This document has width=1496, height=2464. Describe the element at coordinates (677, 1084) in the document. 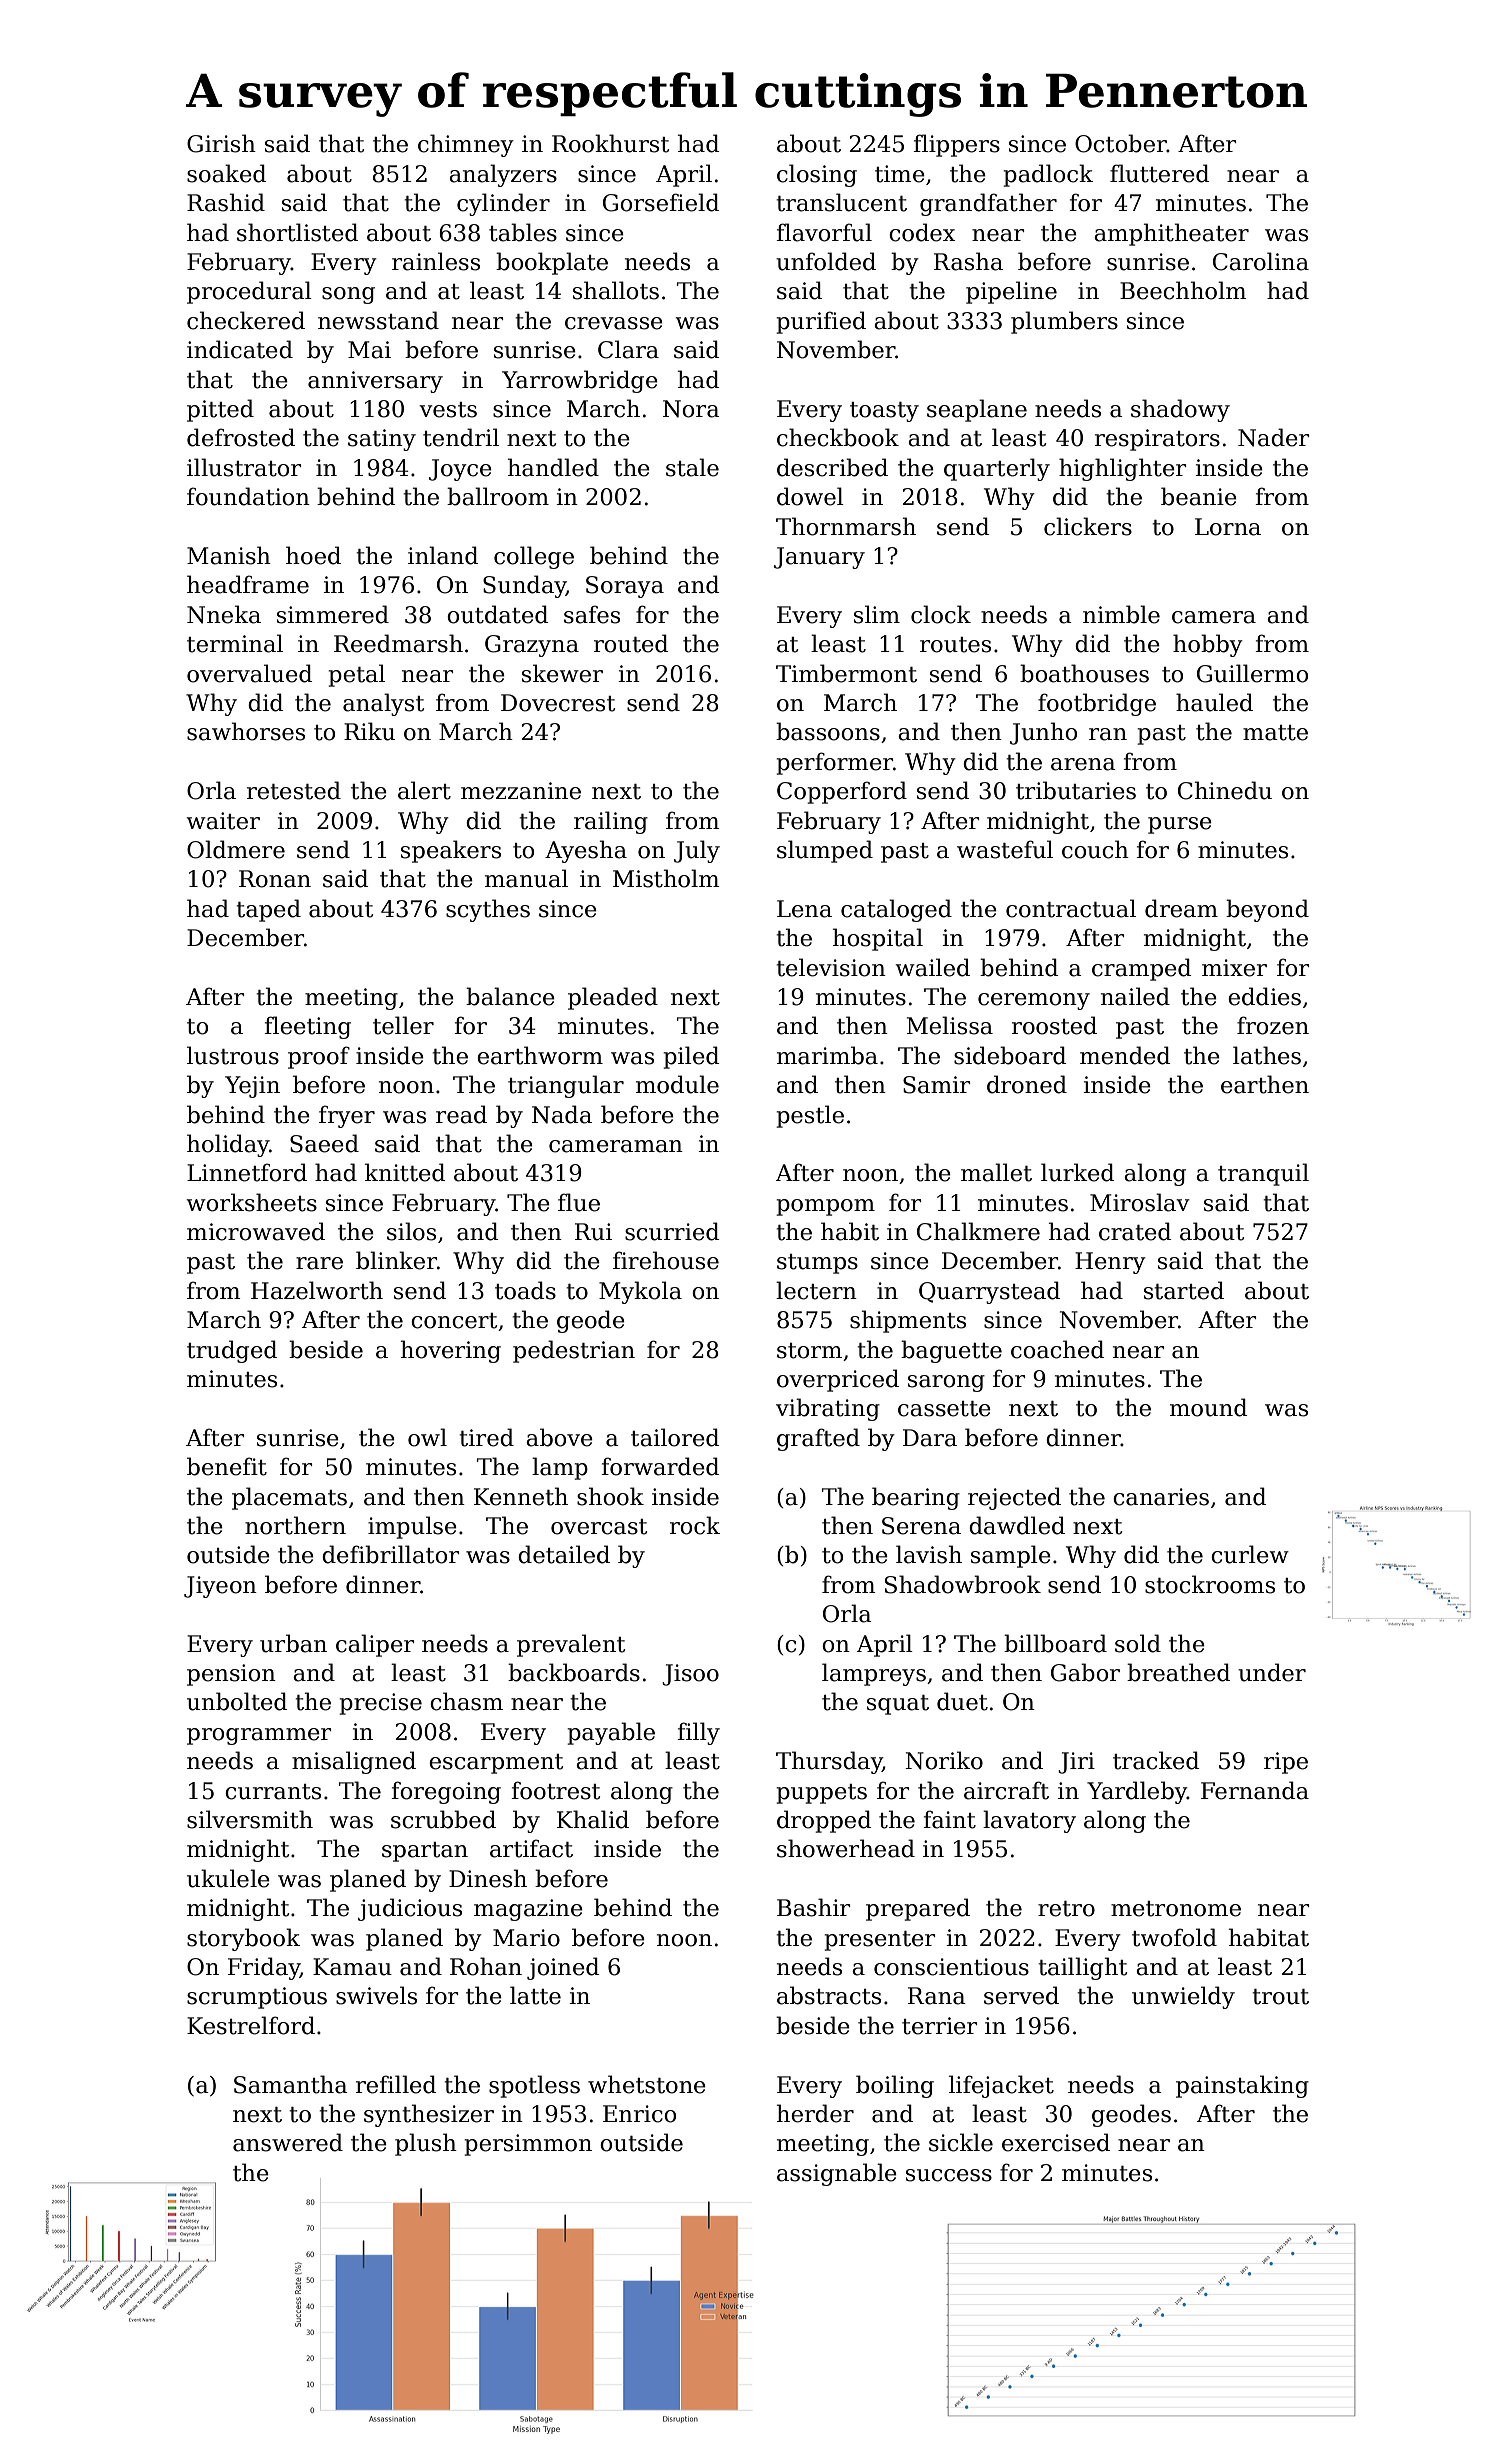

I see `module` at that location.
